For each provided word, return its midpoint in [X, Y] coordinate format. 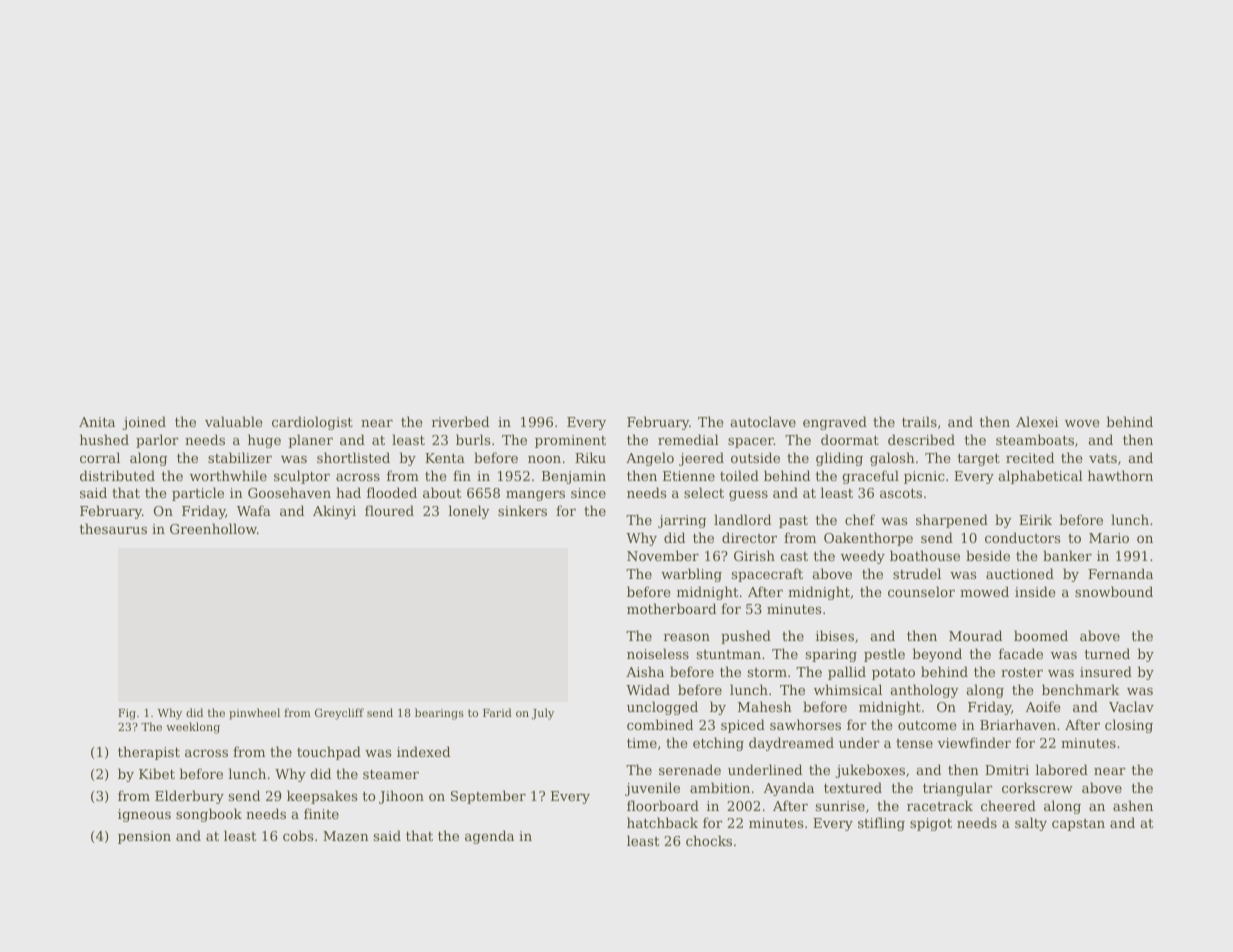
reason [687, 637]
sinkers [522, 510]
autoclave [763, 421]
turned [1107, 653]
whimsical [848, 689]
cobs [298, 835]
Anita [97, 422]
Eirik [1035, 519]
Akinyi [334, 512]
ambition [720, 787]
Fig [127, 714]
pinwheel [254, 714]
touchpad [329, 753]
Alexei [1037, 421]
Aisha [645, 671]
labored [1061, 769]
